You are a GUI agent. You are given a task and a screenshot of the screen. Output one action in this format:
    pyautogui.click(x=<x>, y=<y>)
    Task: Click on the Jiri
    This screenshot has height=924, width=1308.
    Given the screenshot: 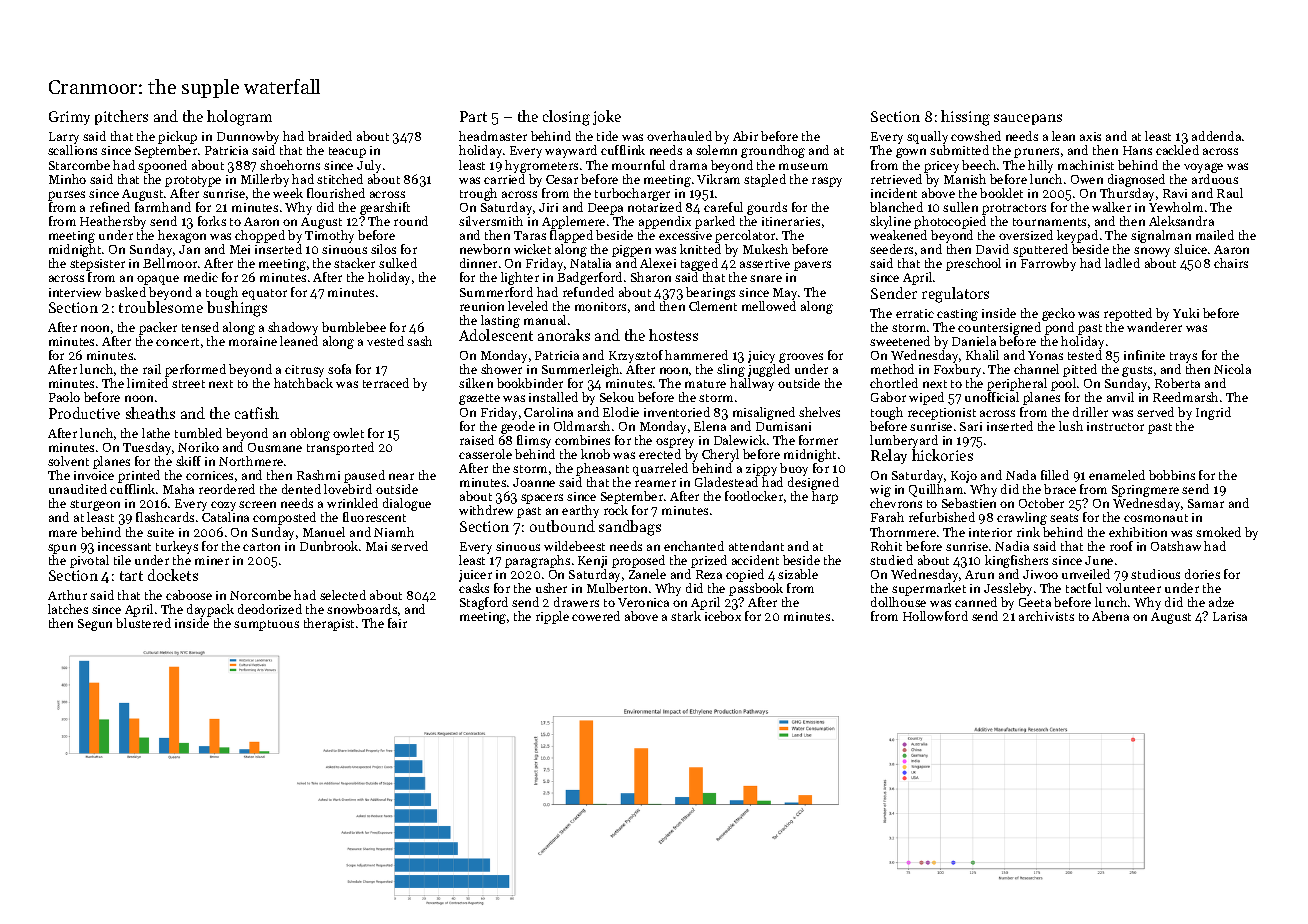 What is the action you would take?
    pyautogui.click(x=548, y=207)
